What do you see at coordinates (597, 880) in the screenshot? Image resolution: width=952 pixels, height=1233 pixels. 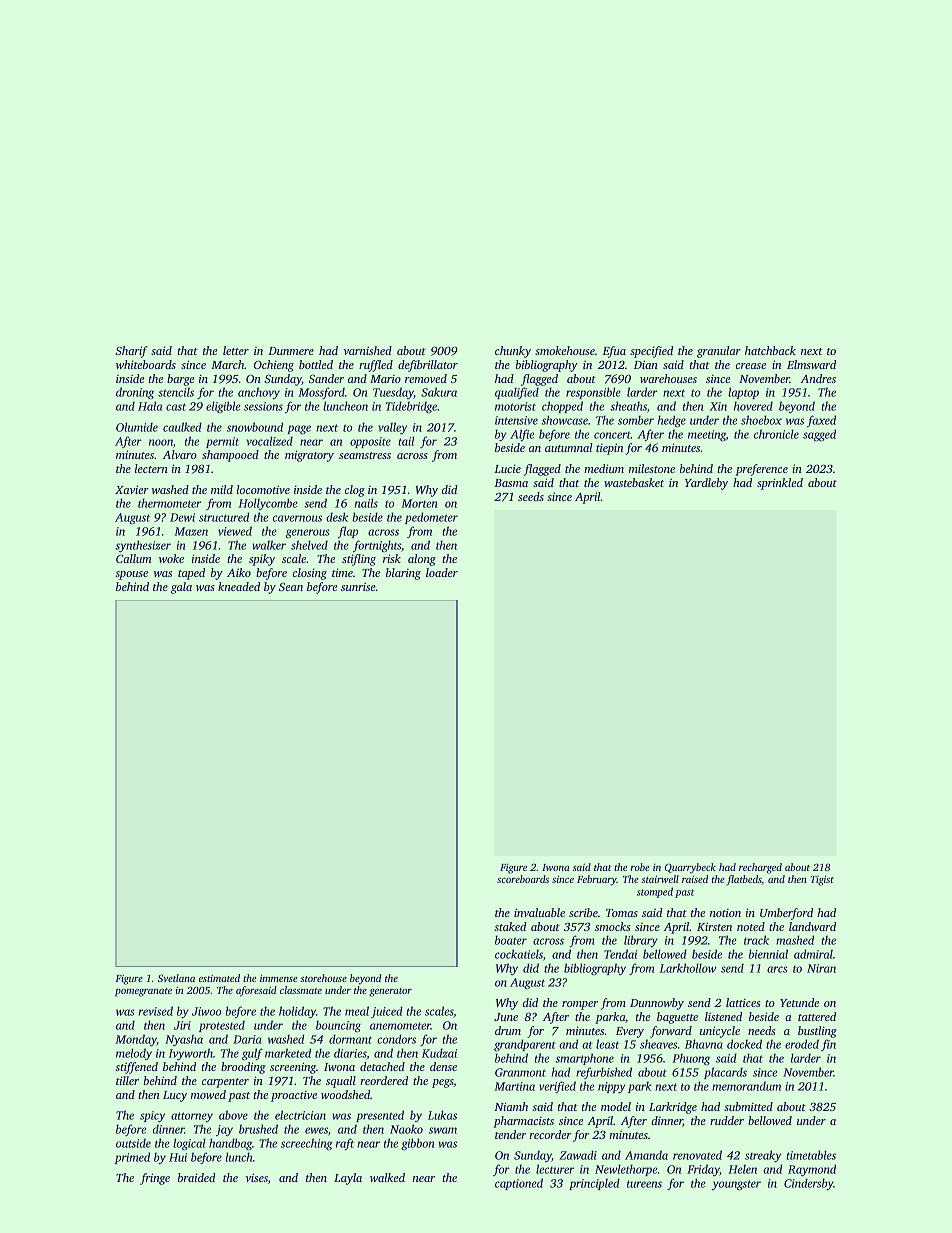 I see `February` at bounding box center [597, 880].
